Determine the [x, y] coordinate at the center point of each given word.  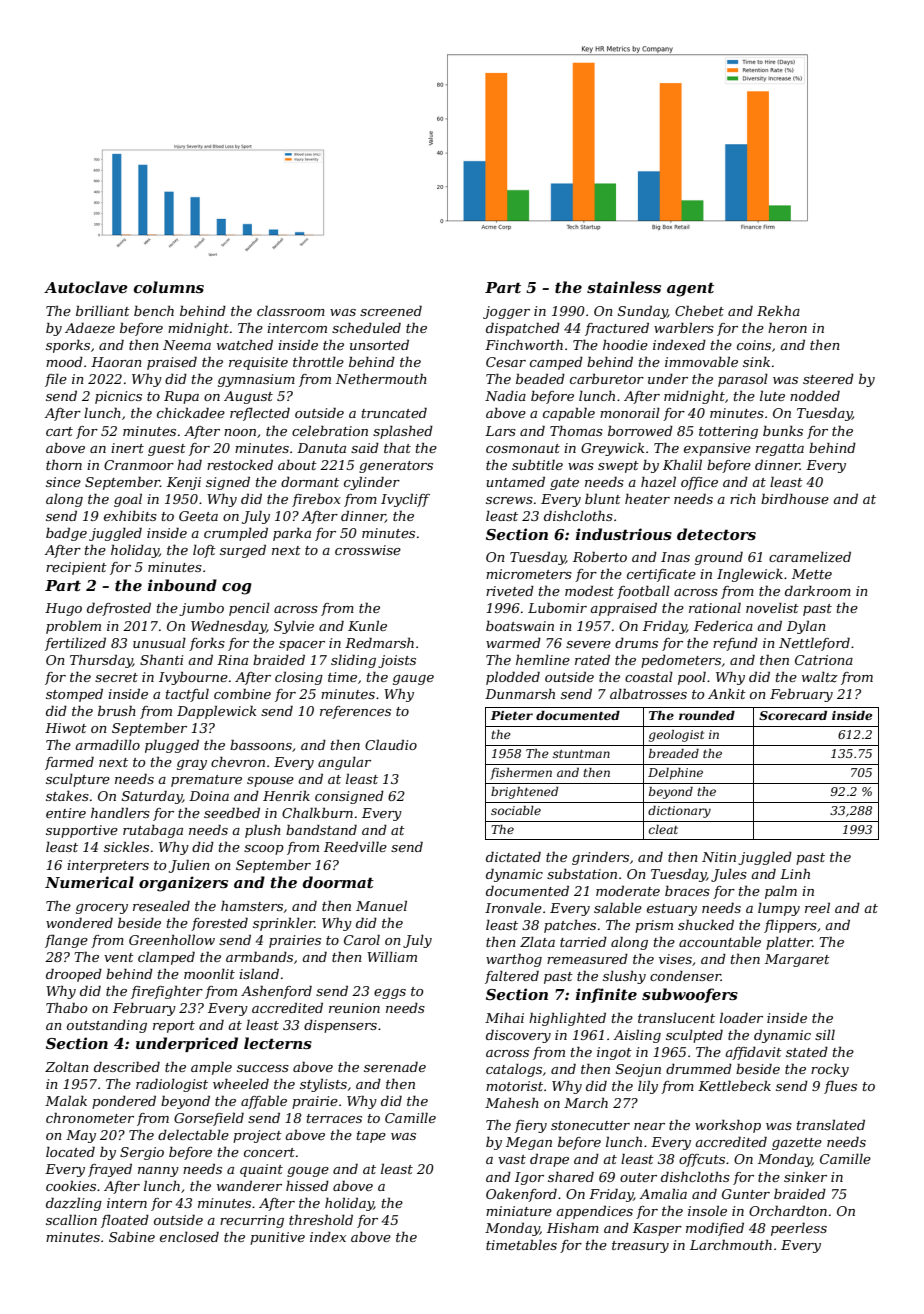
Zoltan [67, 1067]
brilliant [103, 311]
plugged [172, 746]
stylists [323, 1085]
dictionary [679, 812]
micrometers [529, 574]
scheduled [366, 328]
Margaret [797, 960]
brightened [524, 793]
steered [828, 379]
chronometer [90, 1118]
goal [128, 500]
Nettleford [814, 644]
